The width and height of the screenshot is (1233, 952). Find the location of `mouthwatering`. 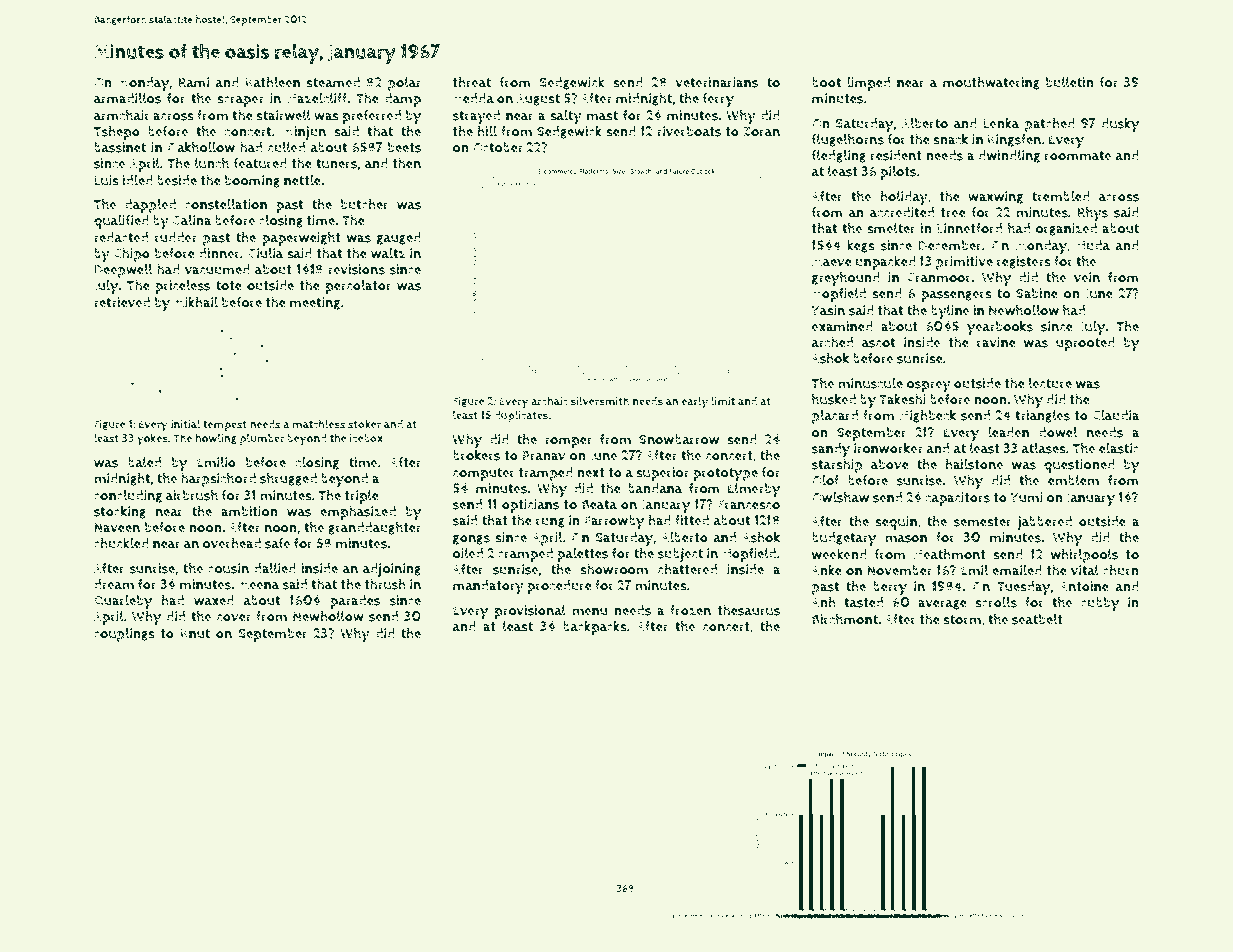

mouthwatering is located at coordinates (991, 83).
